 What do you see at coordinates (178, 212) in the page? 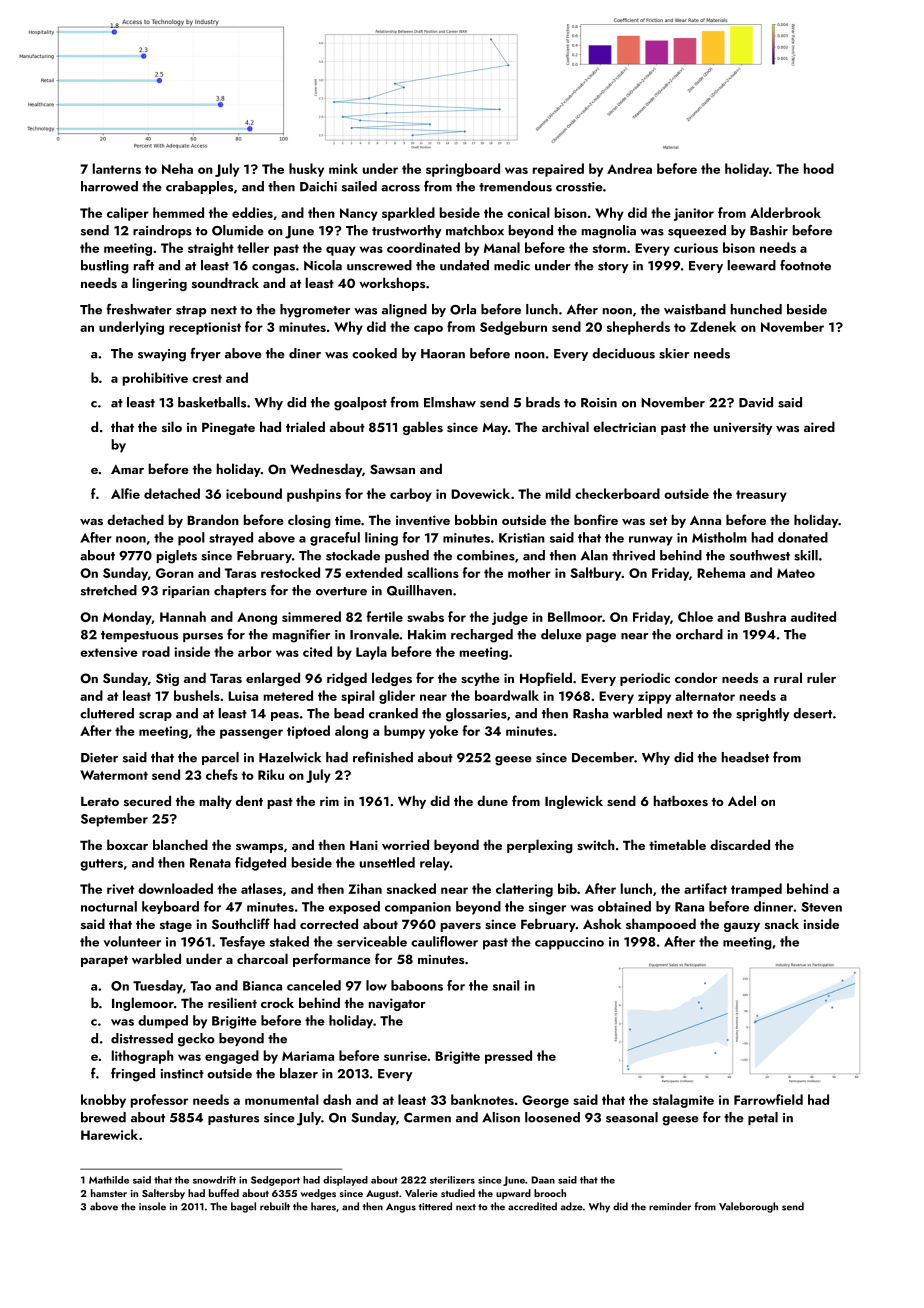
I see `hemmed` at bounding box center [178, 212].
